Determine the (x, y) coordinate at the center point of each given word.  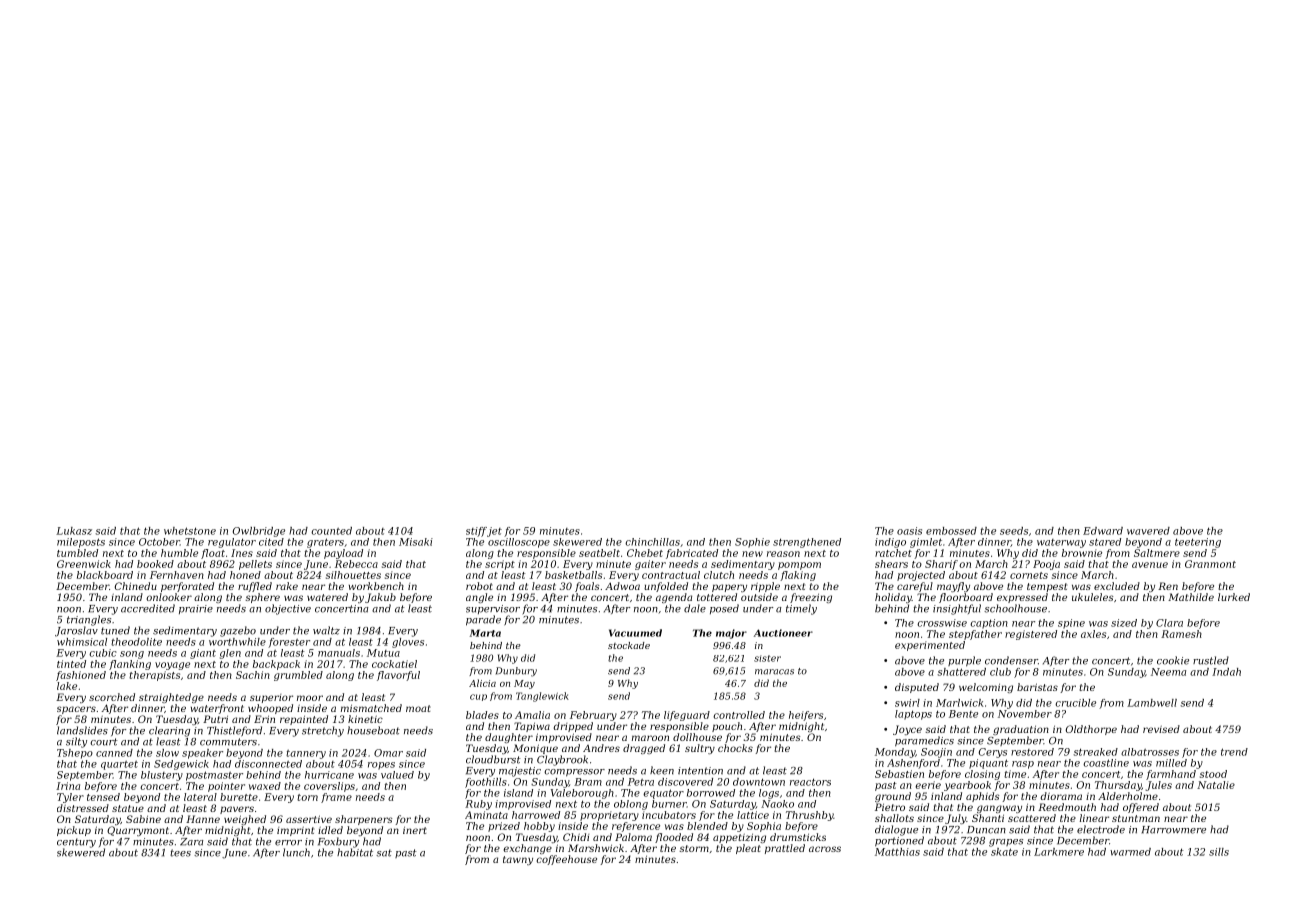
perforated (187, 587)
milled (1171, 763)
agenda (674, 598)
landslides (82, 730)
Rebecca (356, 564)
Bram (588, 782)
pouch (727, 727)
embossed (951, 531)
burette (239, 797)
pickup (74, 831)
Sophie (752, 543)
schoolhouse (1015, 608)
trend (1234, 752)
